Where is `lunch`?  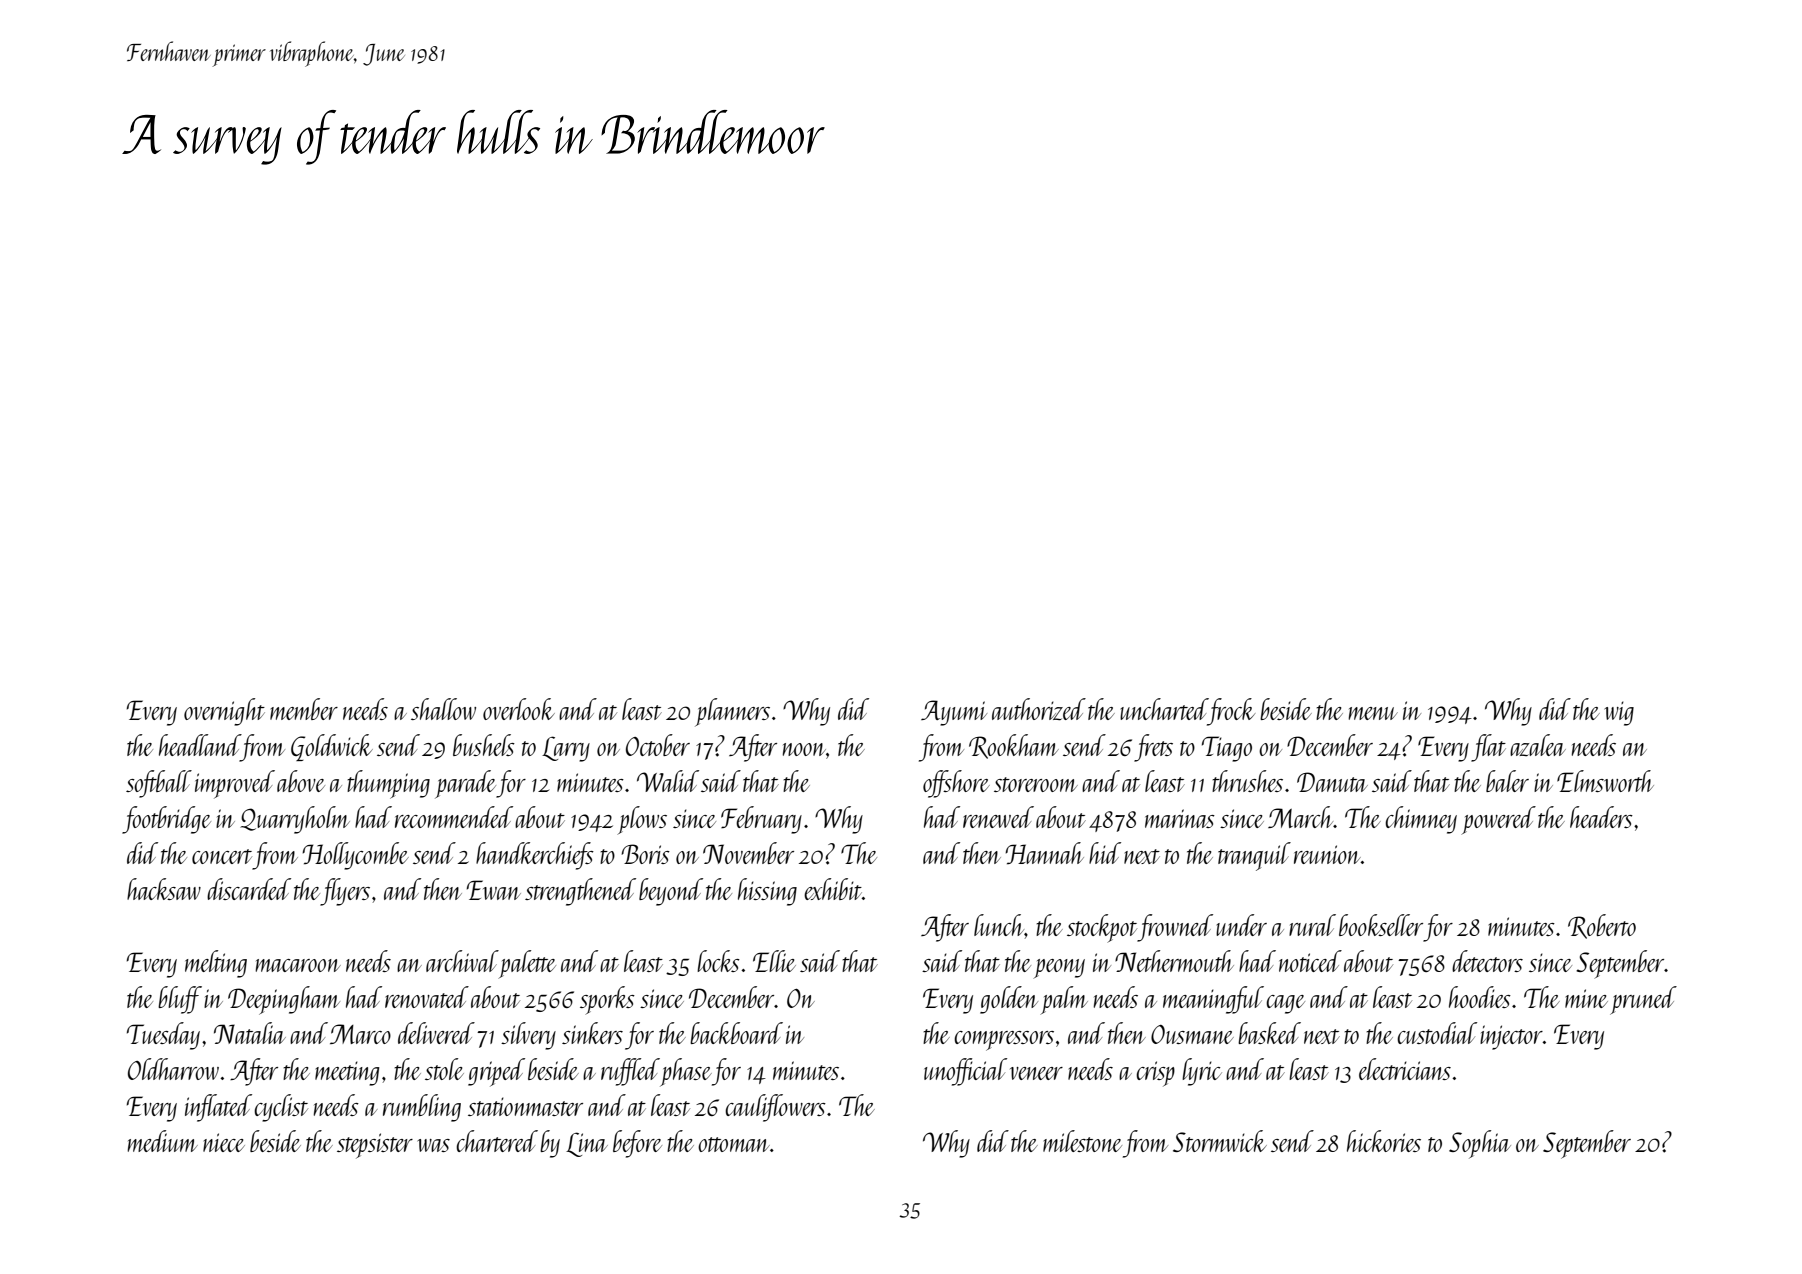
lunch is located at coordinates (999, 925).
